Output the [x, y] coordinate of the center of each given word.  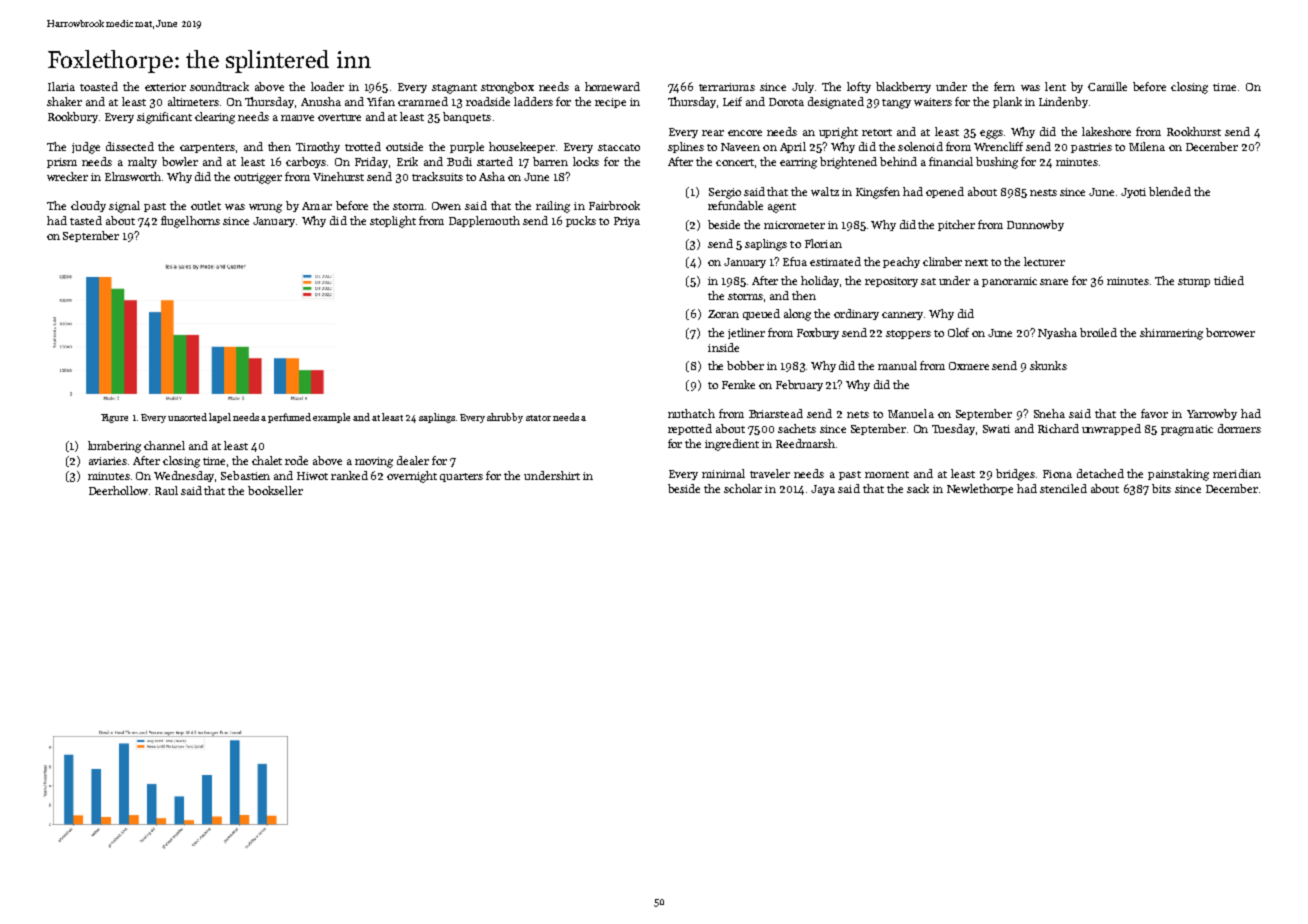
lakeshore [1106, 131]
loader [327, 86]
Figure [114, 418]
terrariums [727, 87]
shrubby [505, 418]
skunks [1048, 365]
